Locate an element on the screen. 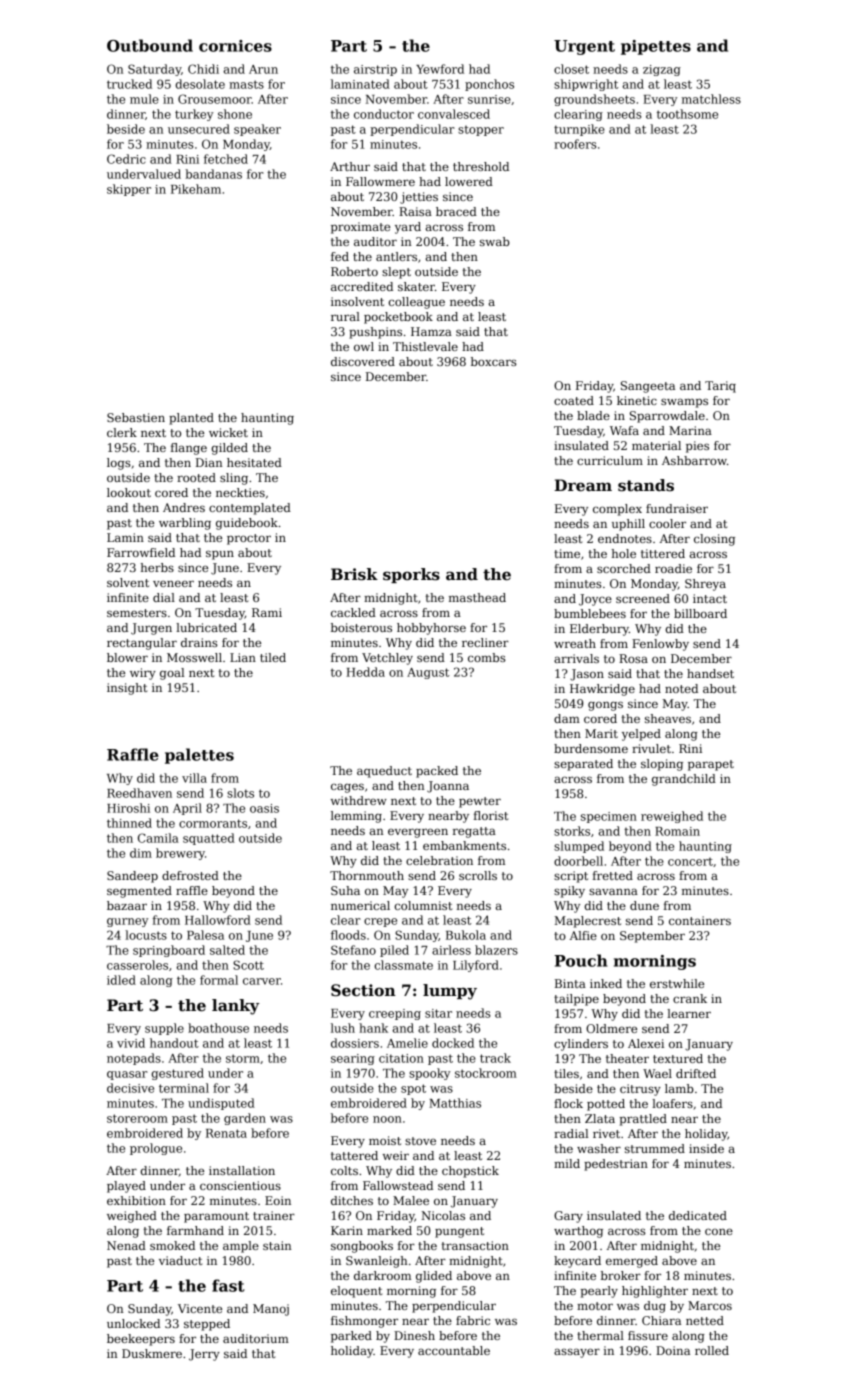  Manoj is located at coordinates (271, 1310).
